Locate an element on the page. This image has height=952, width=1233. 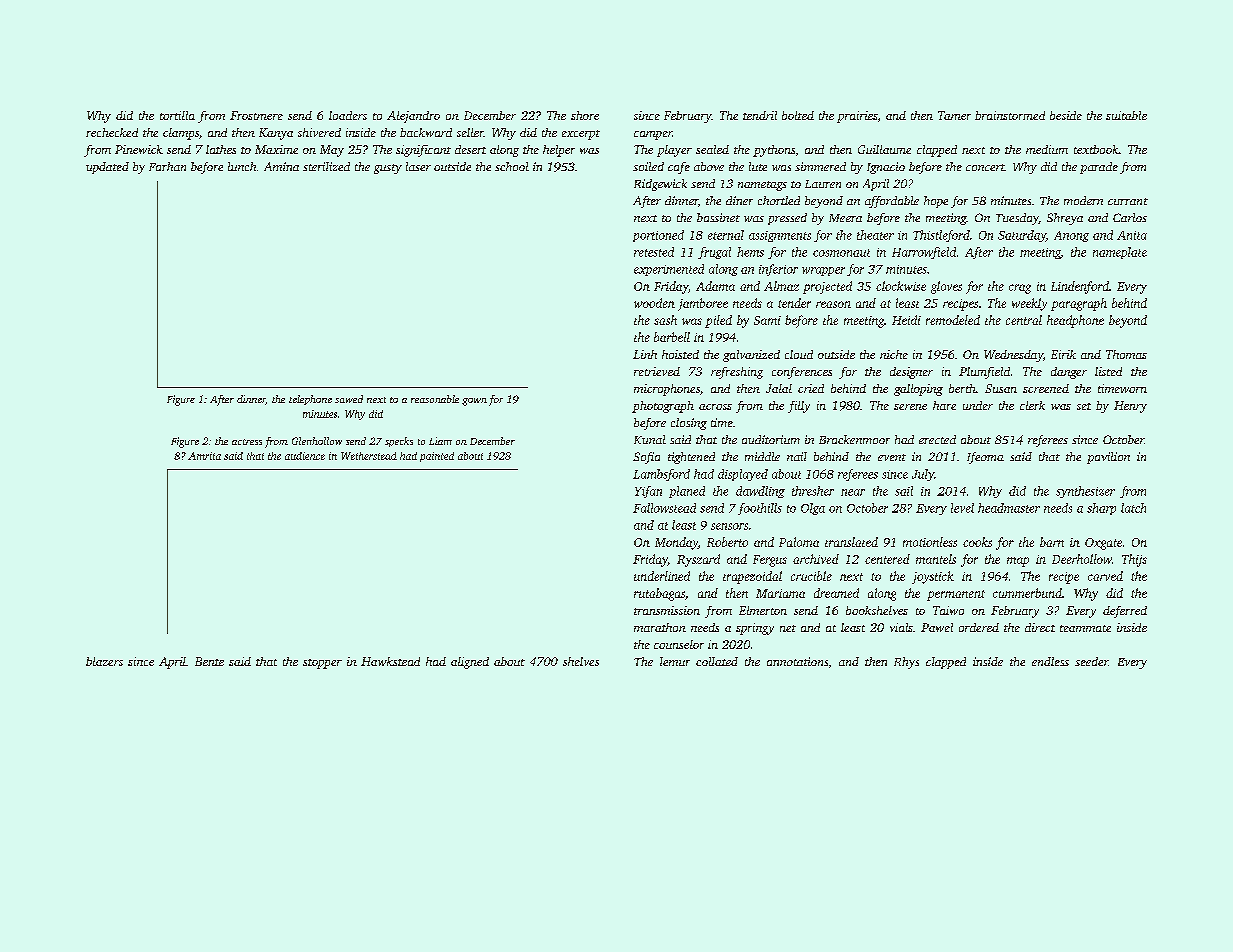
brainstormed is located at coordinates (1010, 115).
